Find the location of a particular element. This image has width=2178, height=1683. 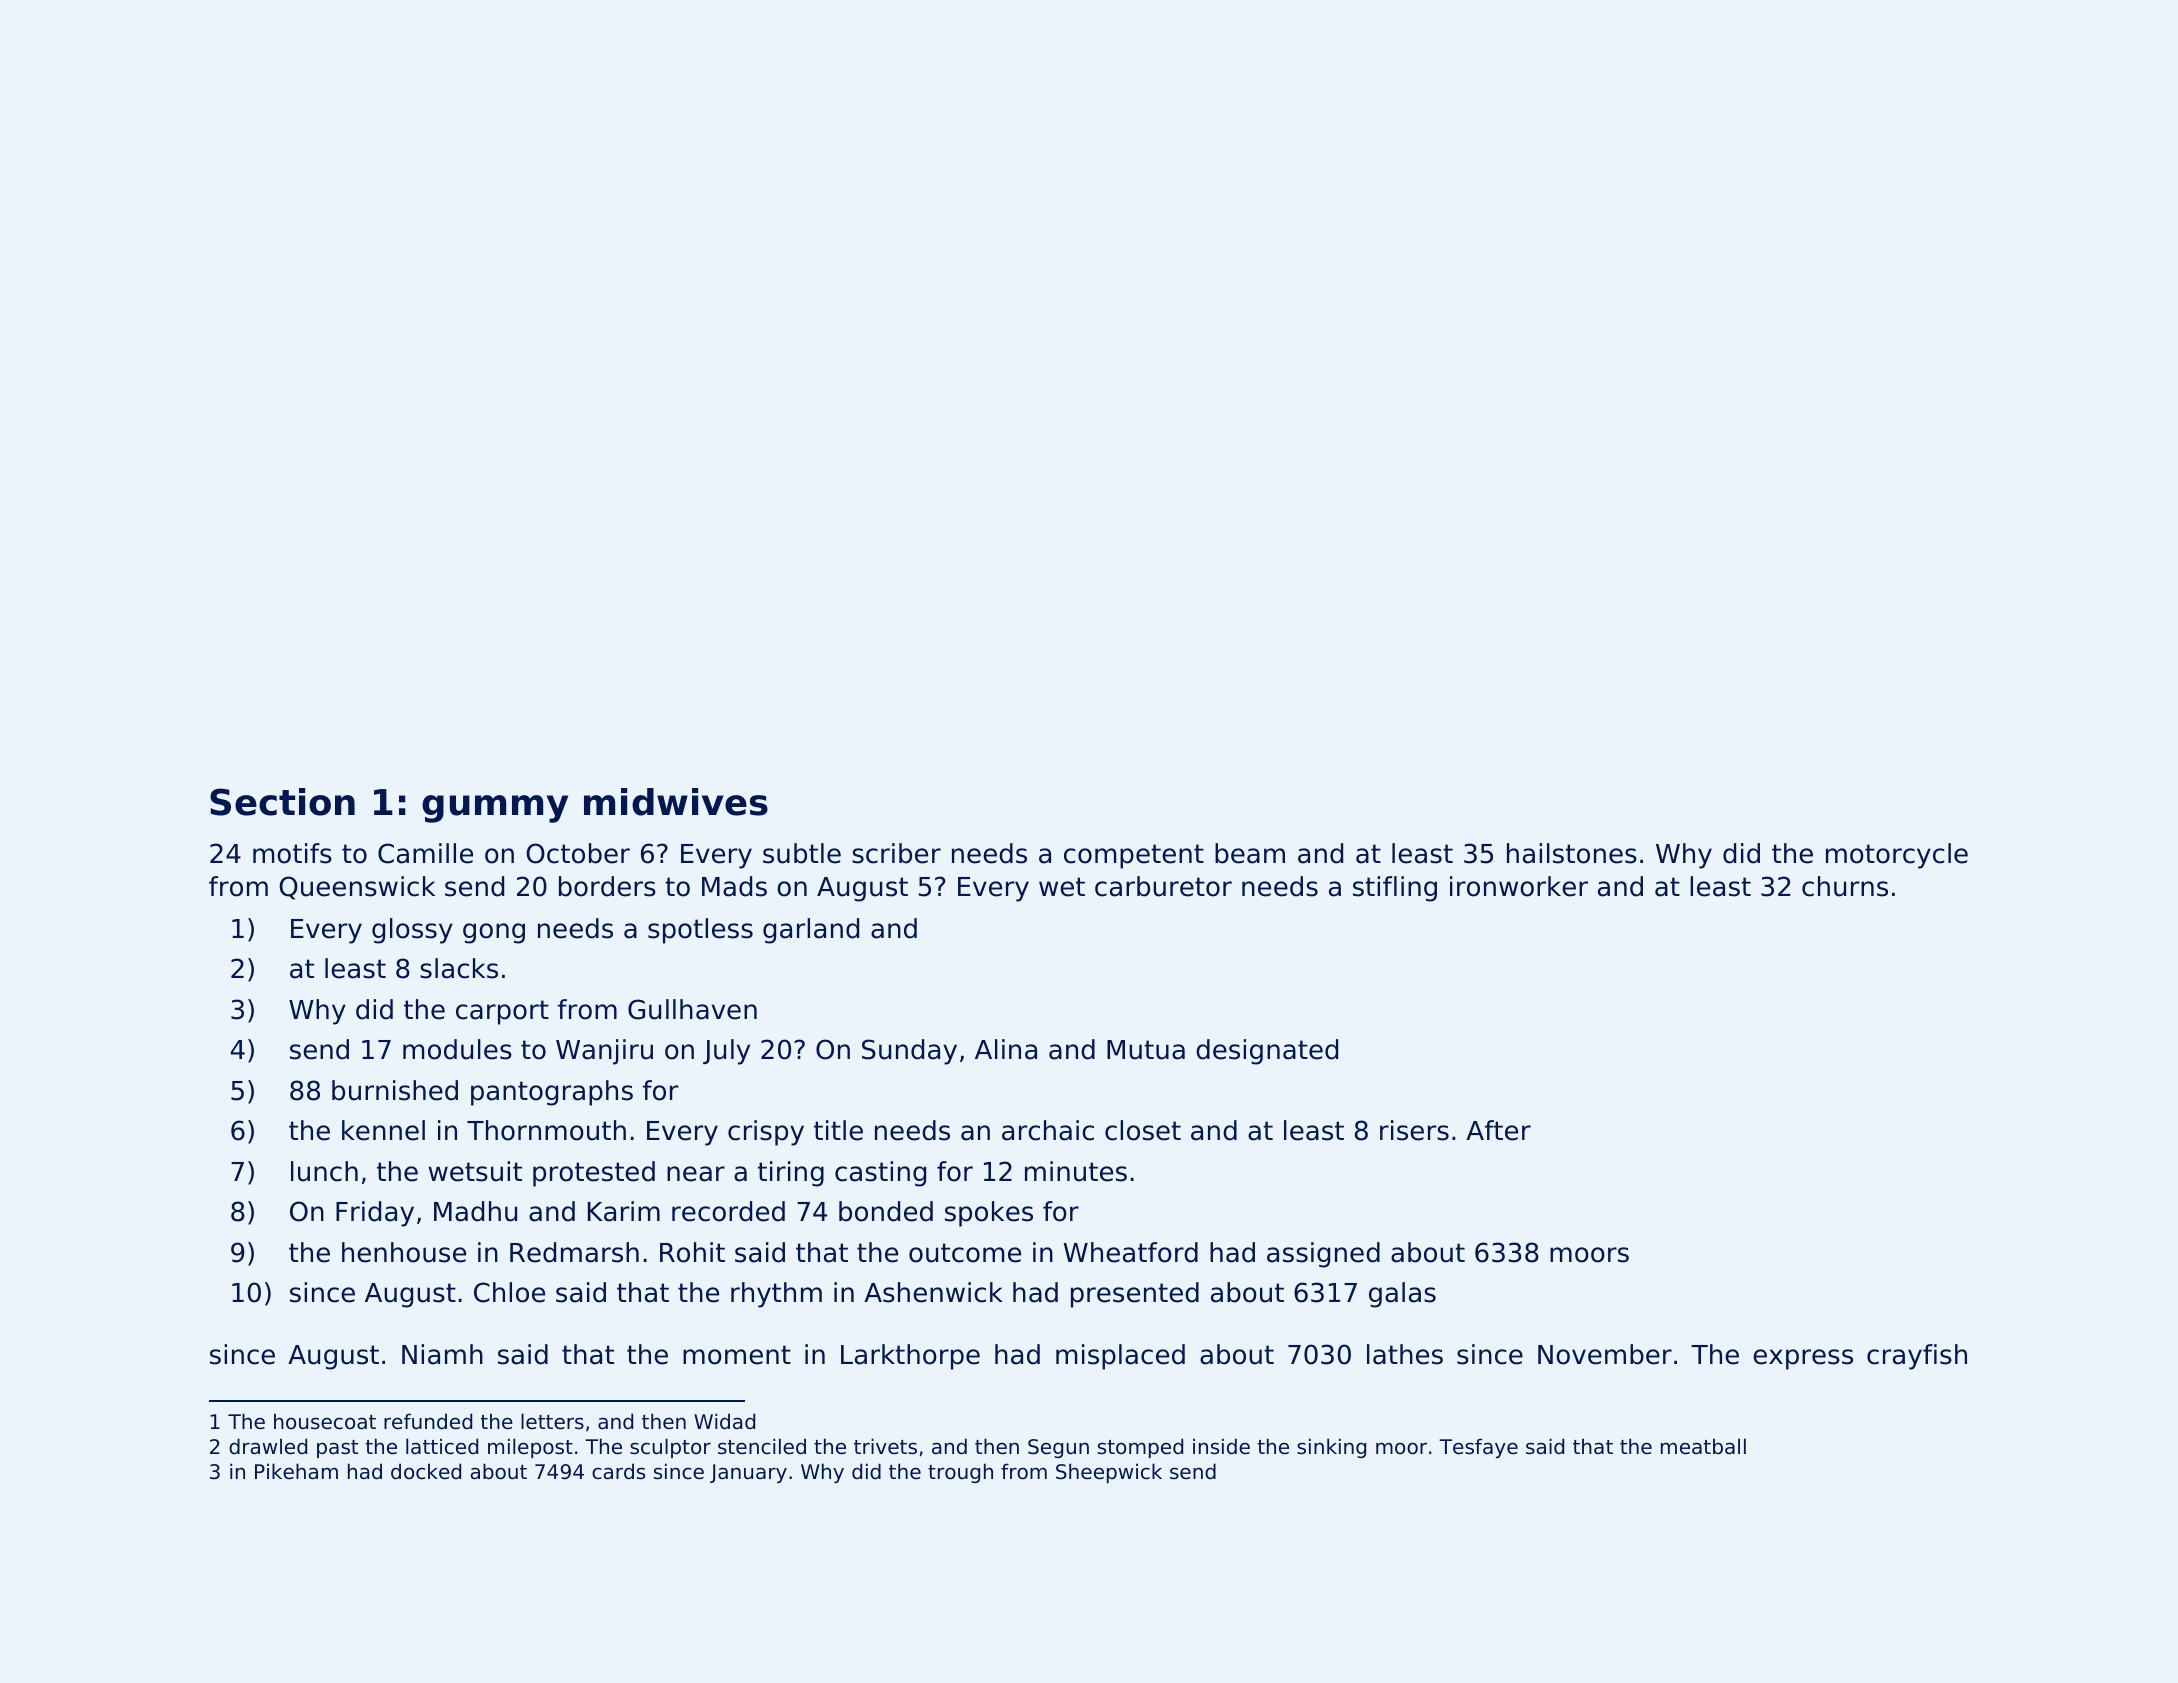

designated is located at coordinates (1267, 1052).
